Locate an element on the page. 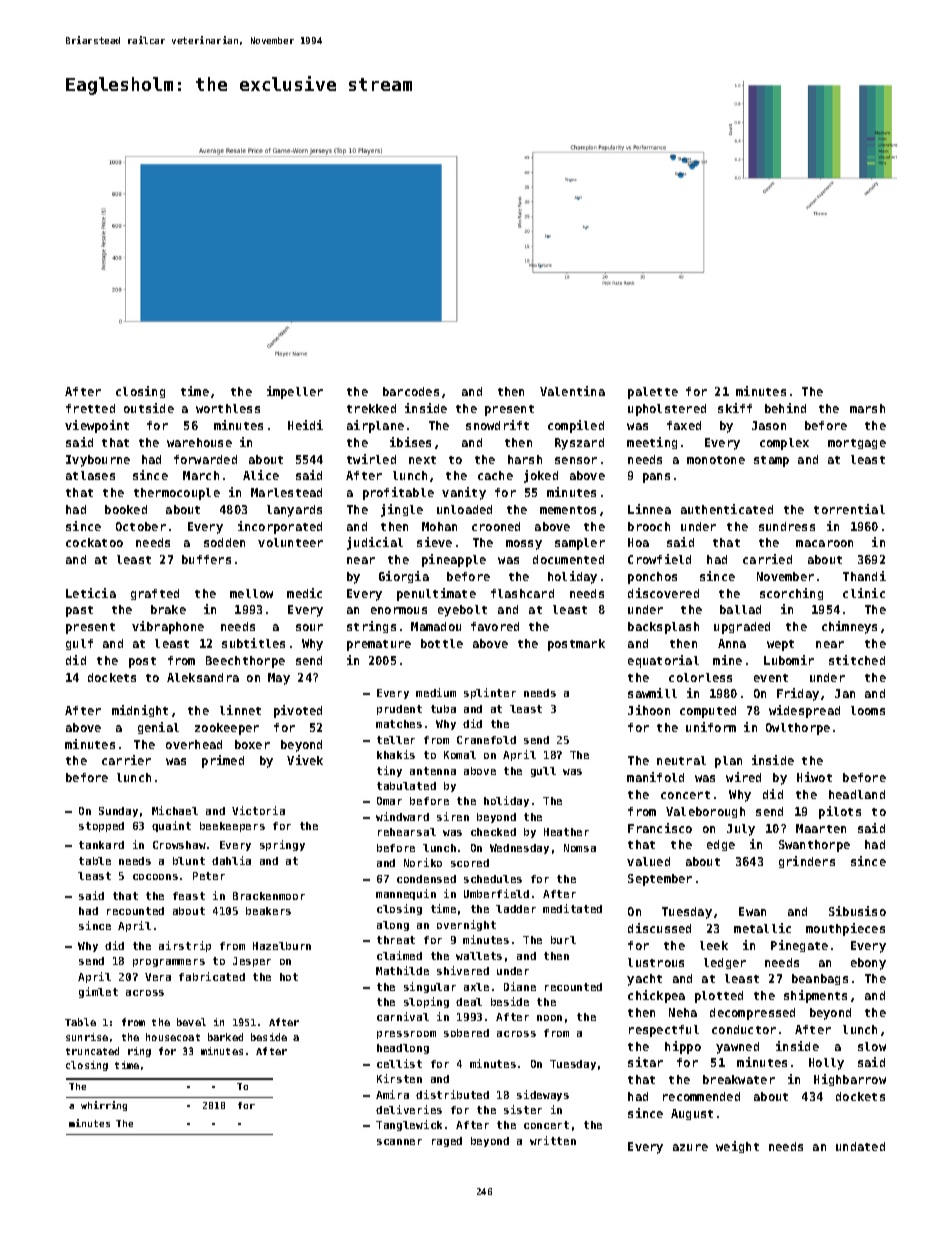 The image size is (952, 1233). sampler is located at coordinates (580, 544).
